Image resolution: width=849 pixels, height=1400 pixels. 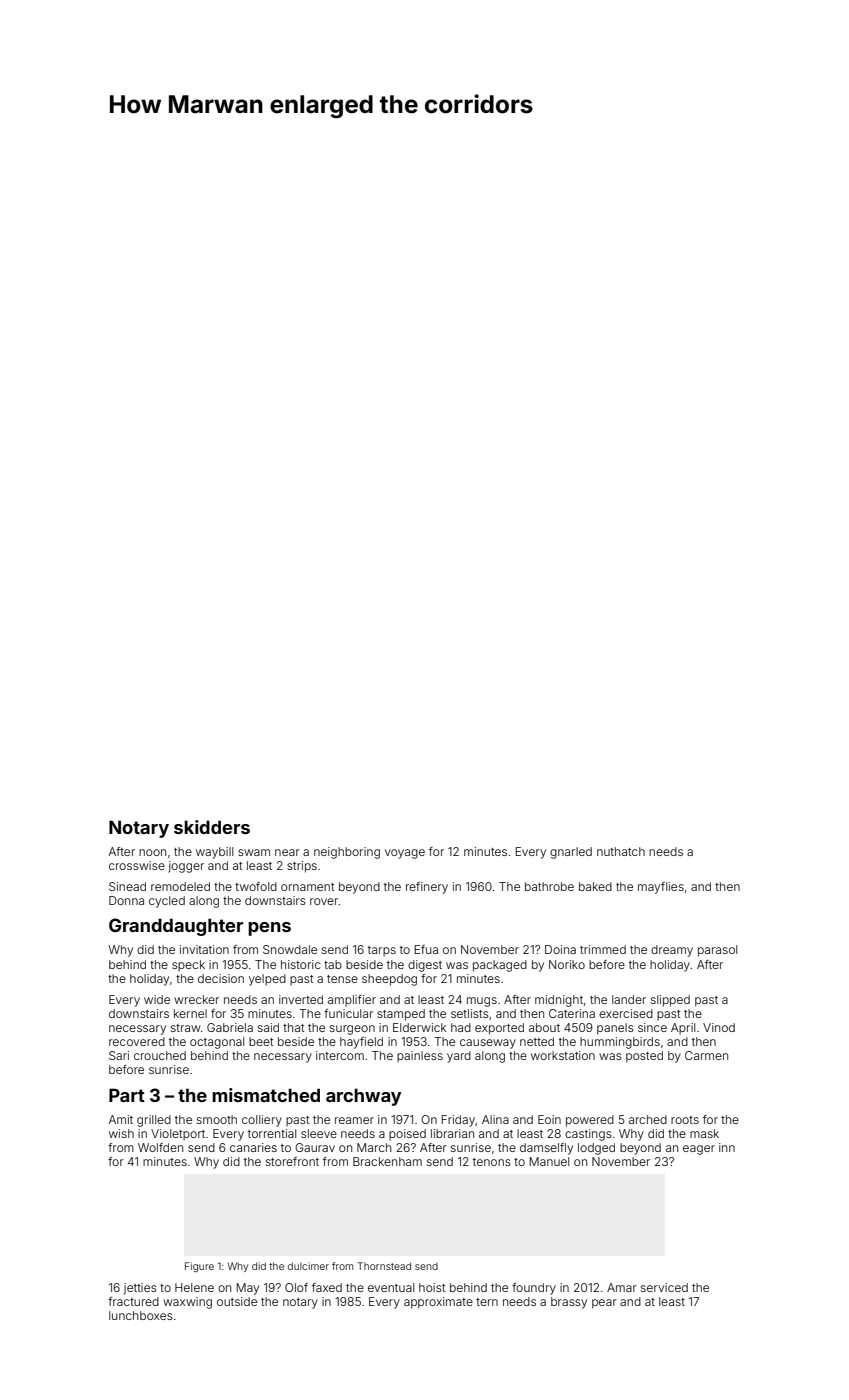 I want to click on wrecker, so click(x=196, y=999).
